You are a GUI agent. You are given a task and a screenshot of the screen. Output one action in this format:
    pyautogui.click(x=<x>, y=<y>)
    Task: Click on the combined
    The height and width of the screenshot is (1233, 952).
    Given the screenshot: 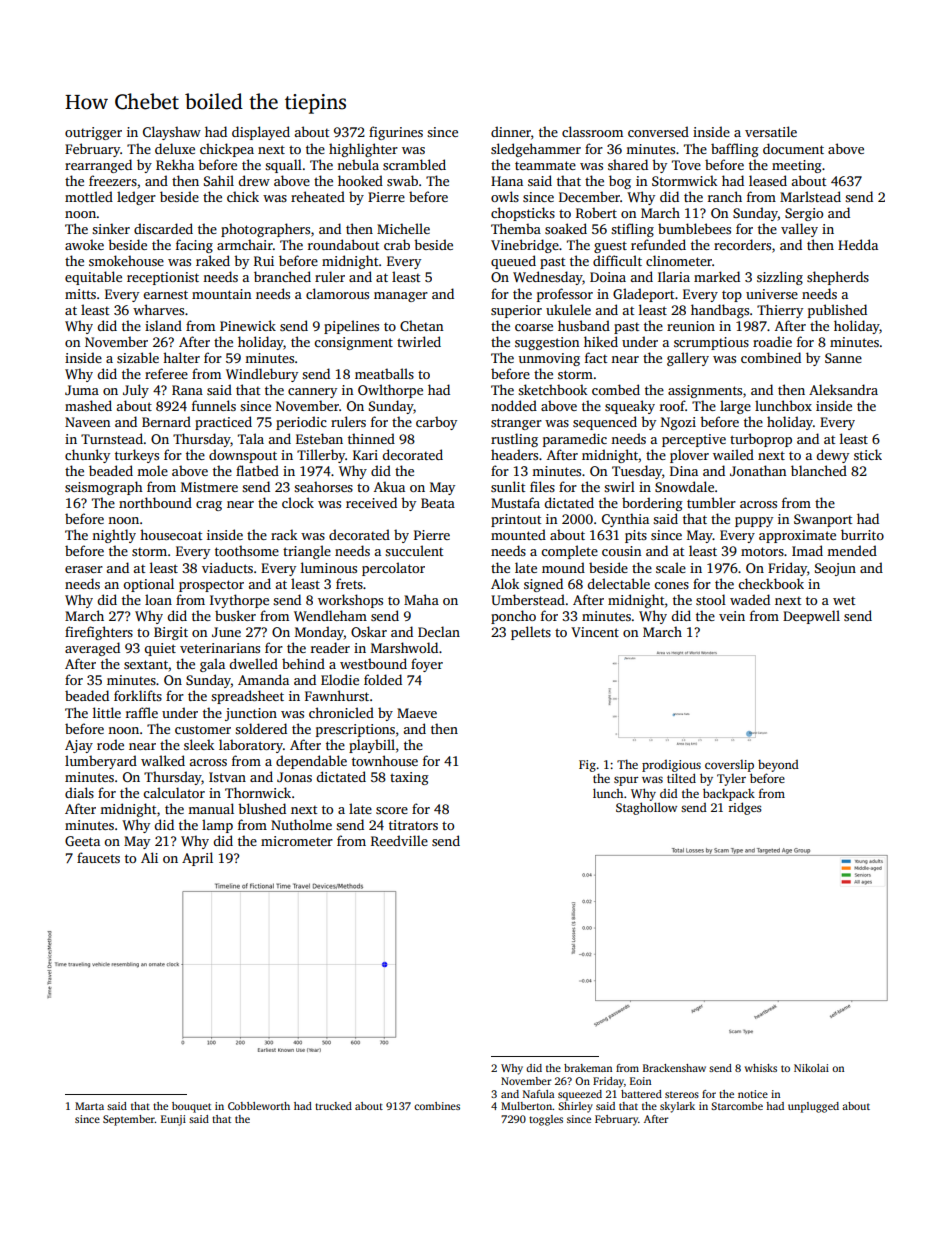 What is the action you would take?
    pyautogui.click(x=771, y=357)
